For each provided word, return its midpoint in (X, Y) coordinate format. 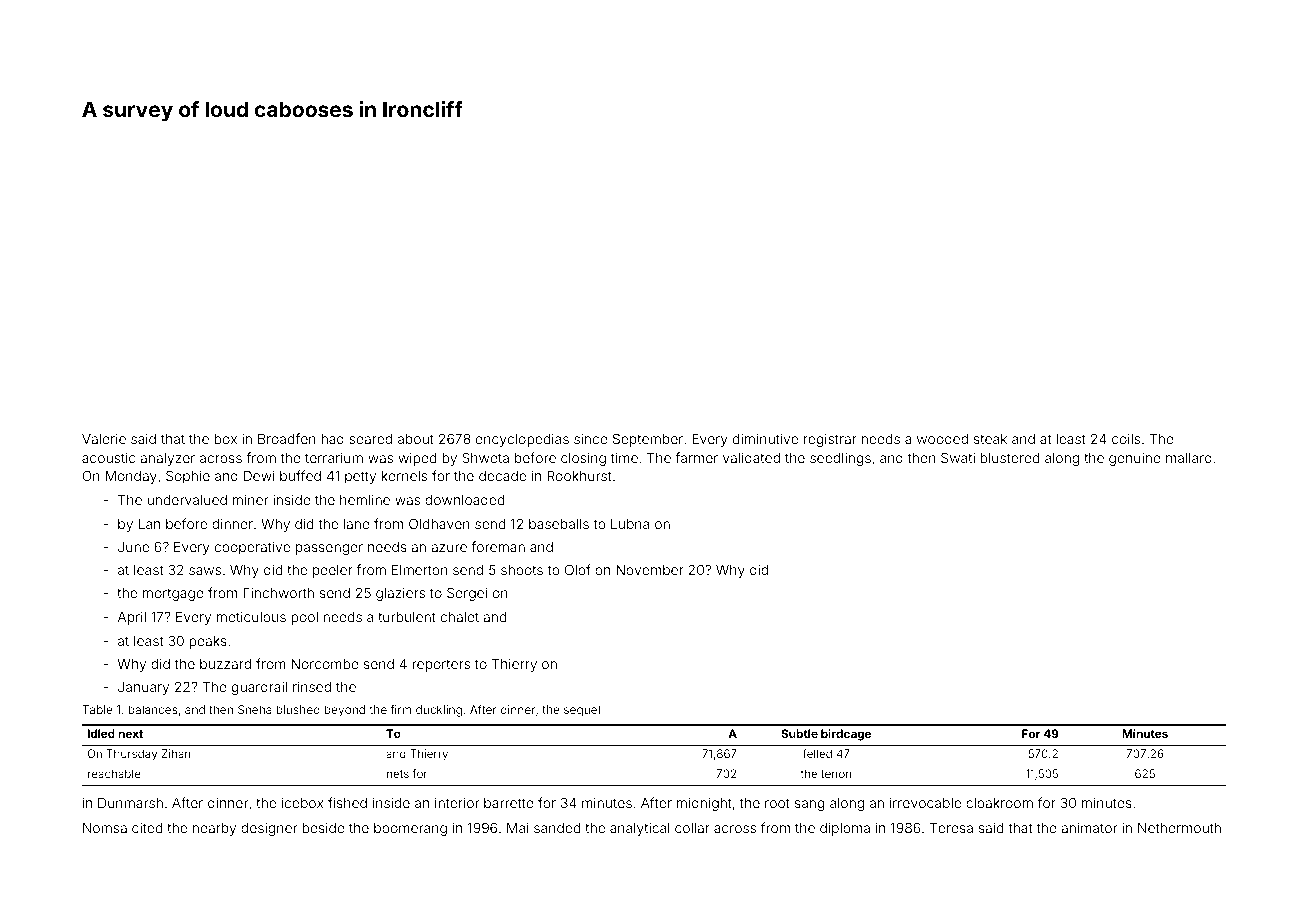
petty (360, 477)
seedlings (840, 459)
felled (817, 753)
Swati (958, 457)
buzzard (225, 664)
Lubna (630, 524)
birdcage (846, 735)
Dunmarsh (130, 803)
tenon (836, 774)
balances (152, 709)
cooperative (252, 548)
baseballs (559, 524)
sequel (582, 711)
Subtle (799, 733)
